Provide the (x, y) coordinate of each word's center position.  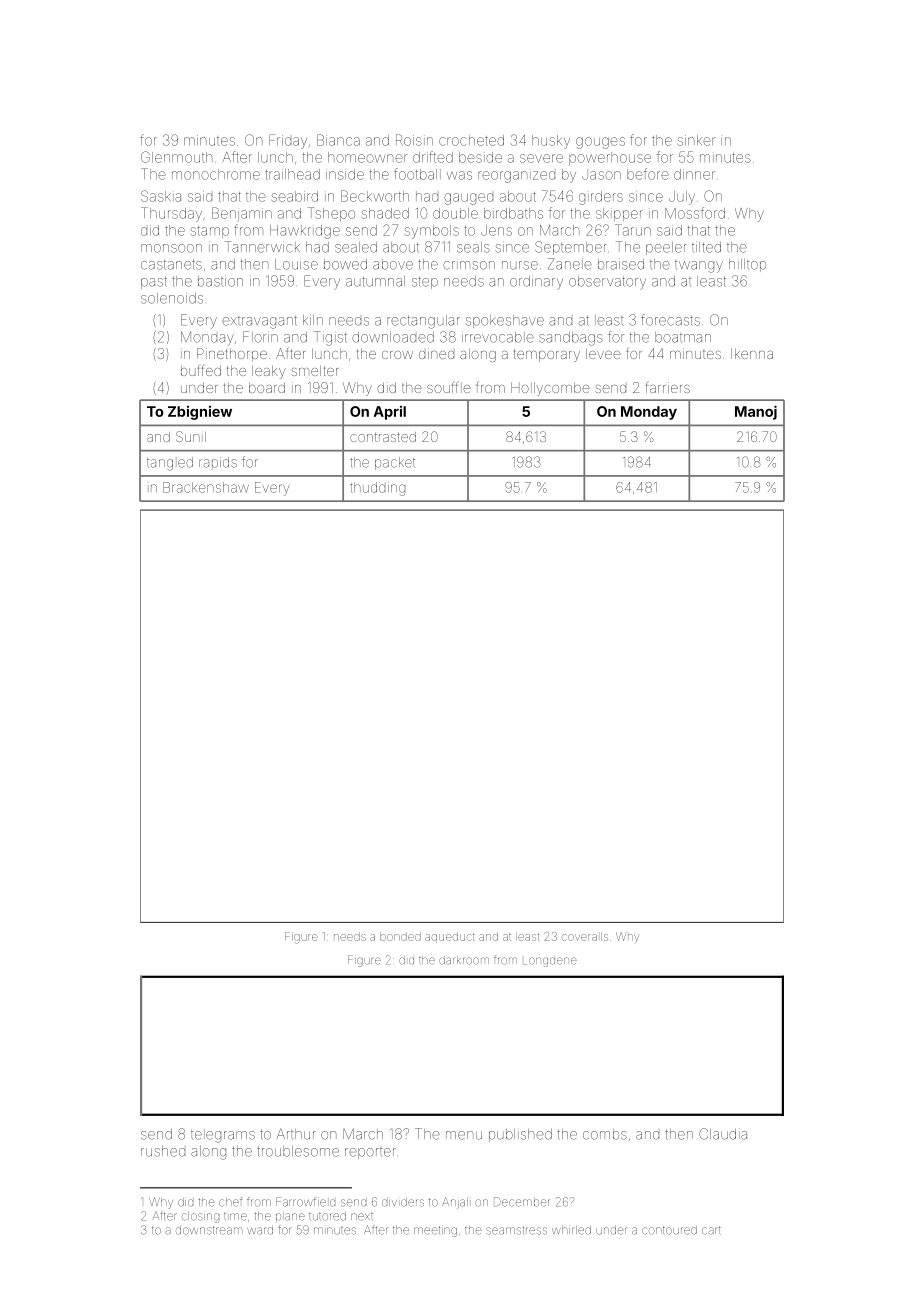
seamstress (516, 1230)
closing (200, 1217)
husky (551, 142)
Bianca (338, 140)
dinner (694, 174)
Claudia (723, 1134)
